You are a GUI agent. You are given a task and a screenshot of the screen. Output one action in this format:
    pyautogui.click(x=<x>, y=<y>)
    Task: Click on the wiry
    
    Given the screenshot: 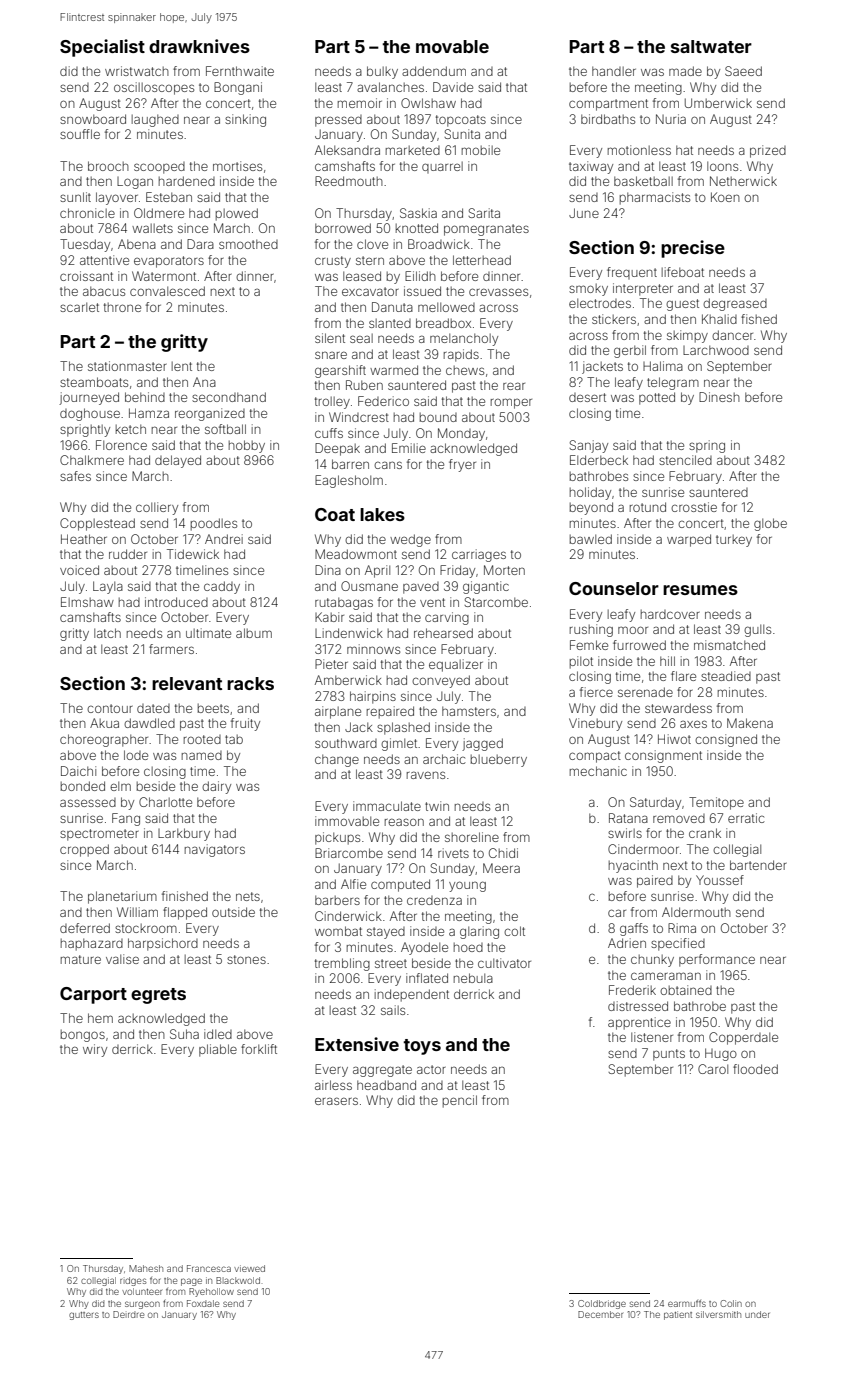 What is the action you would take?
    pyautogui.click(x=95, y=1050)
